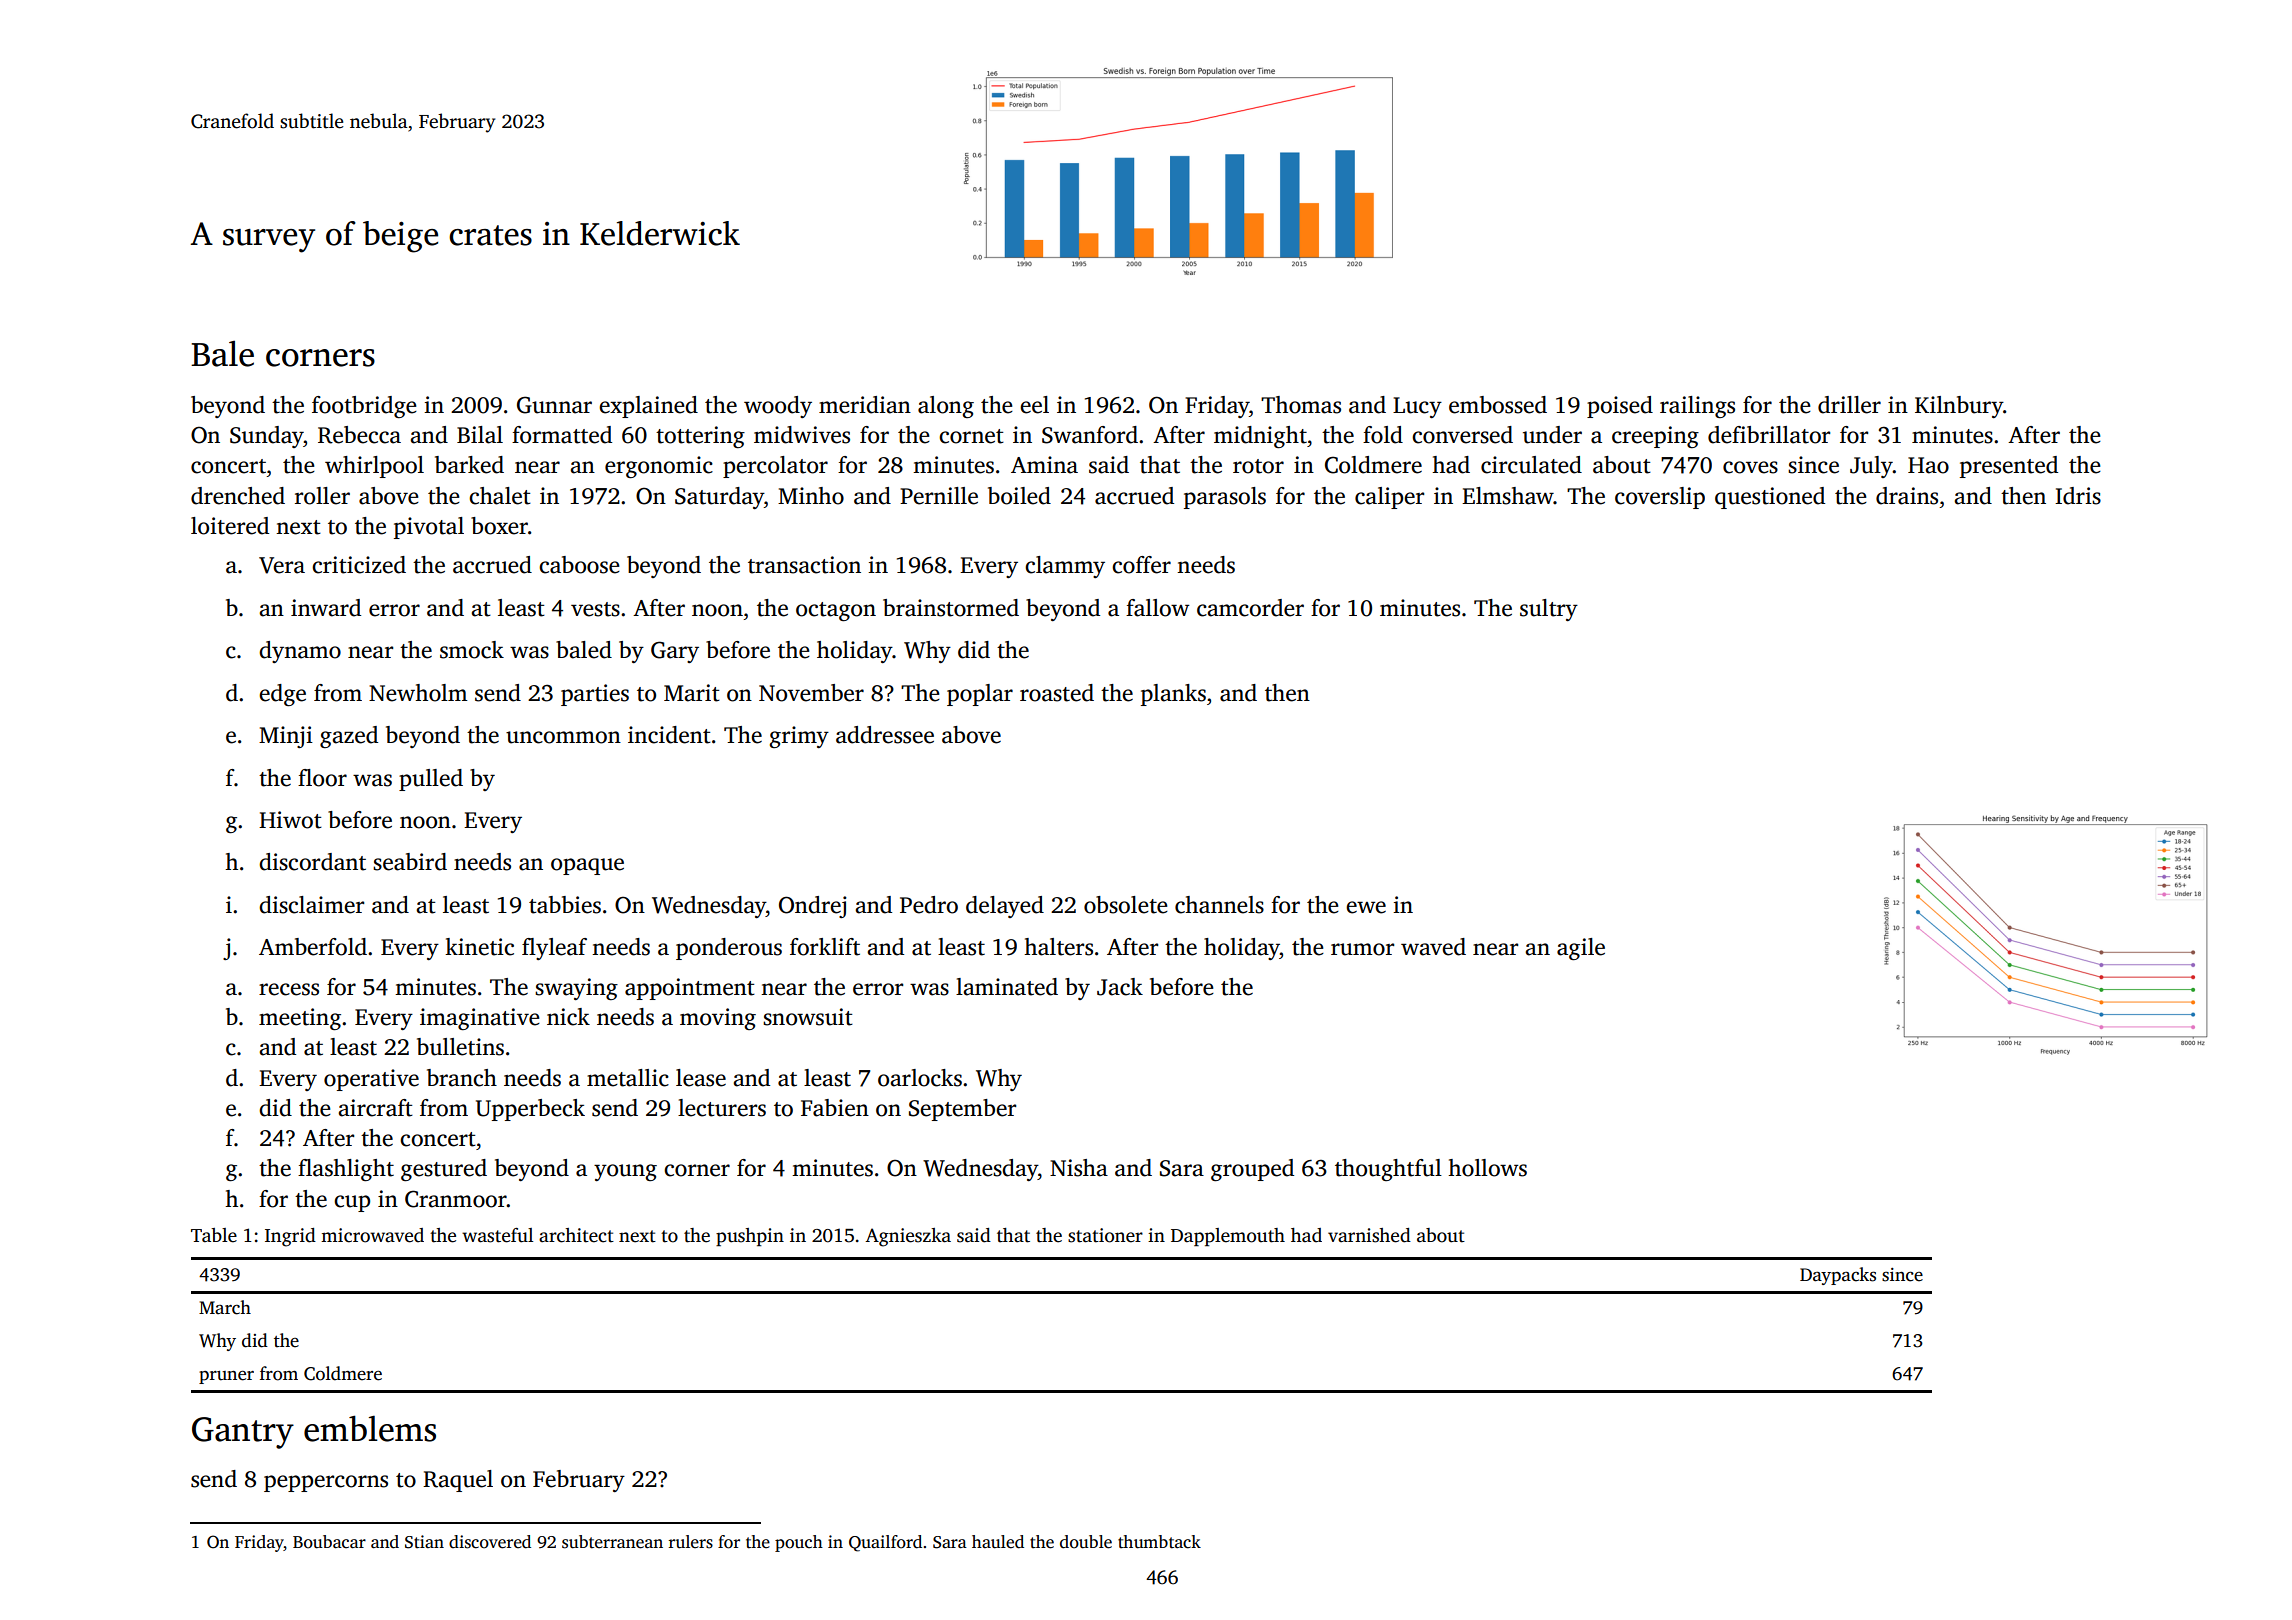  What do you see at coordinates (1159, 1542) in the page?
I see `thumbtack` at bounding box center [1159, 1542].
